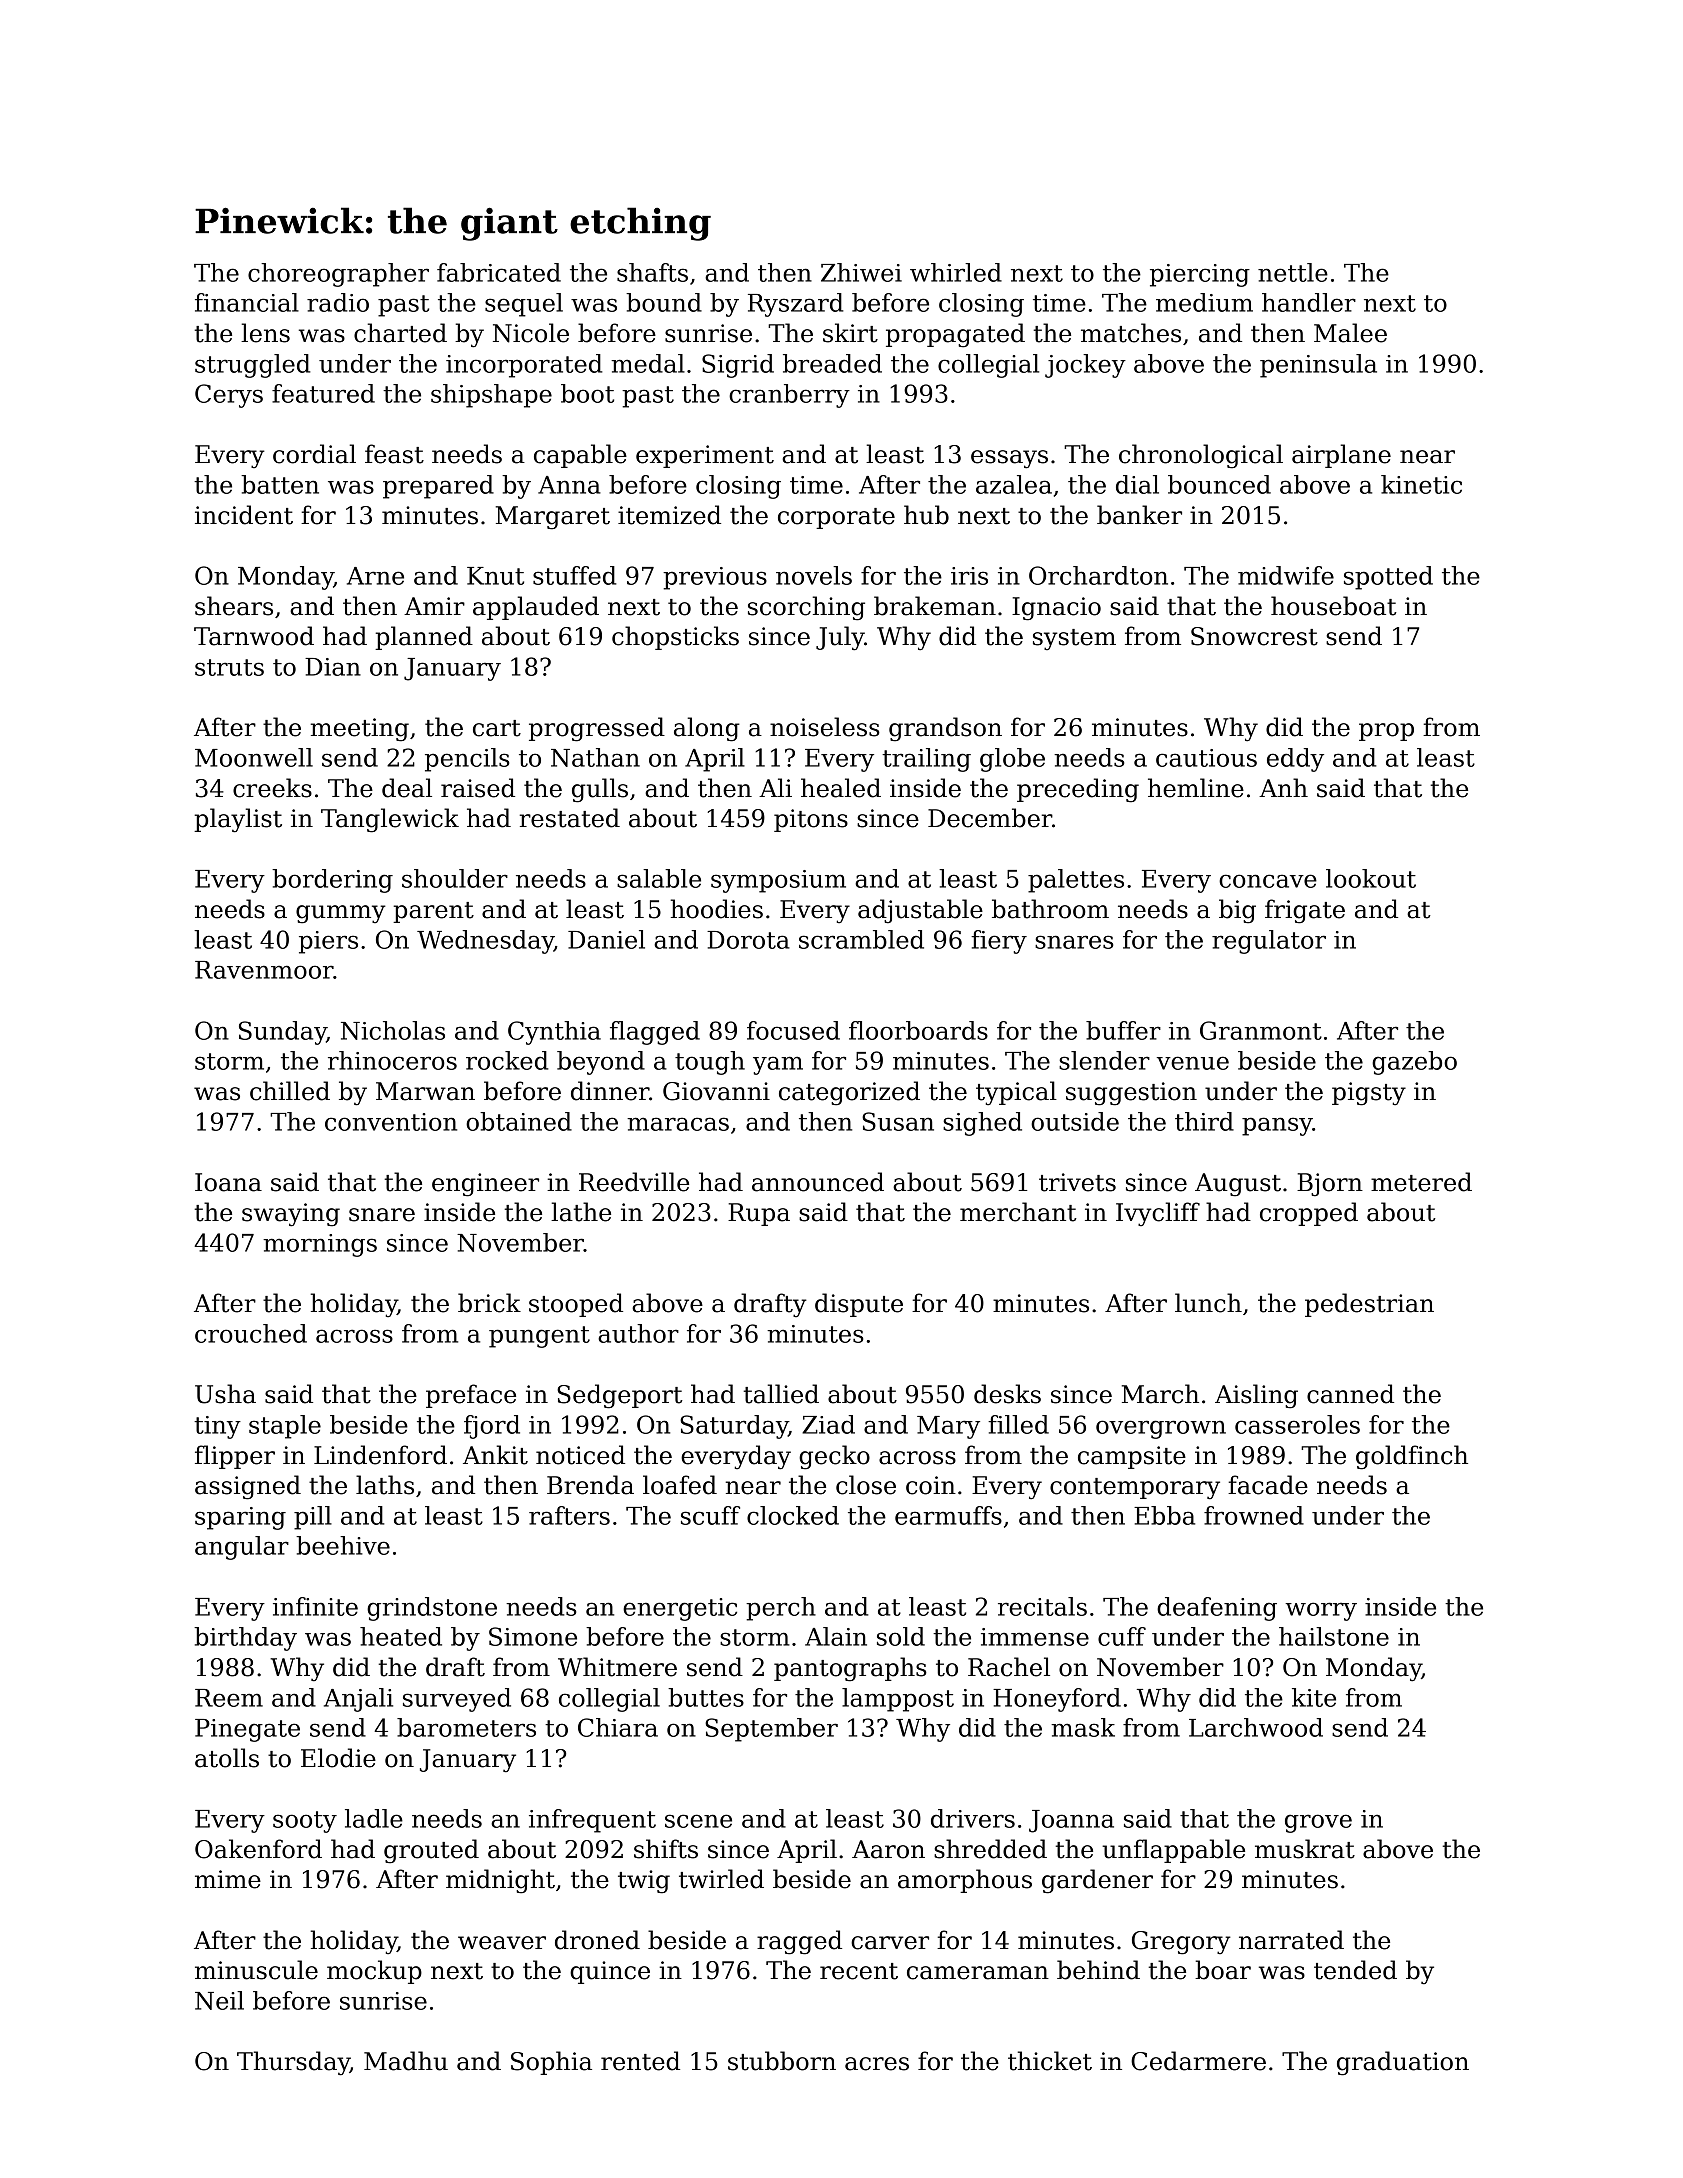 Image resolution: width=1683 pixels, height=2178 pixels. I want to click on July, so click(840, 638).
